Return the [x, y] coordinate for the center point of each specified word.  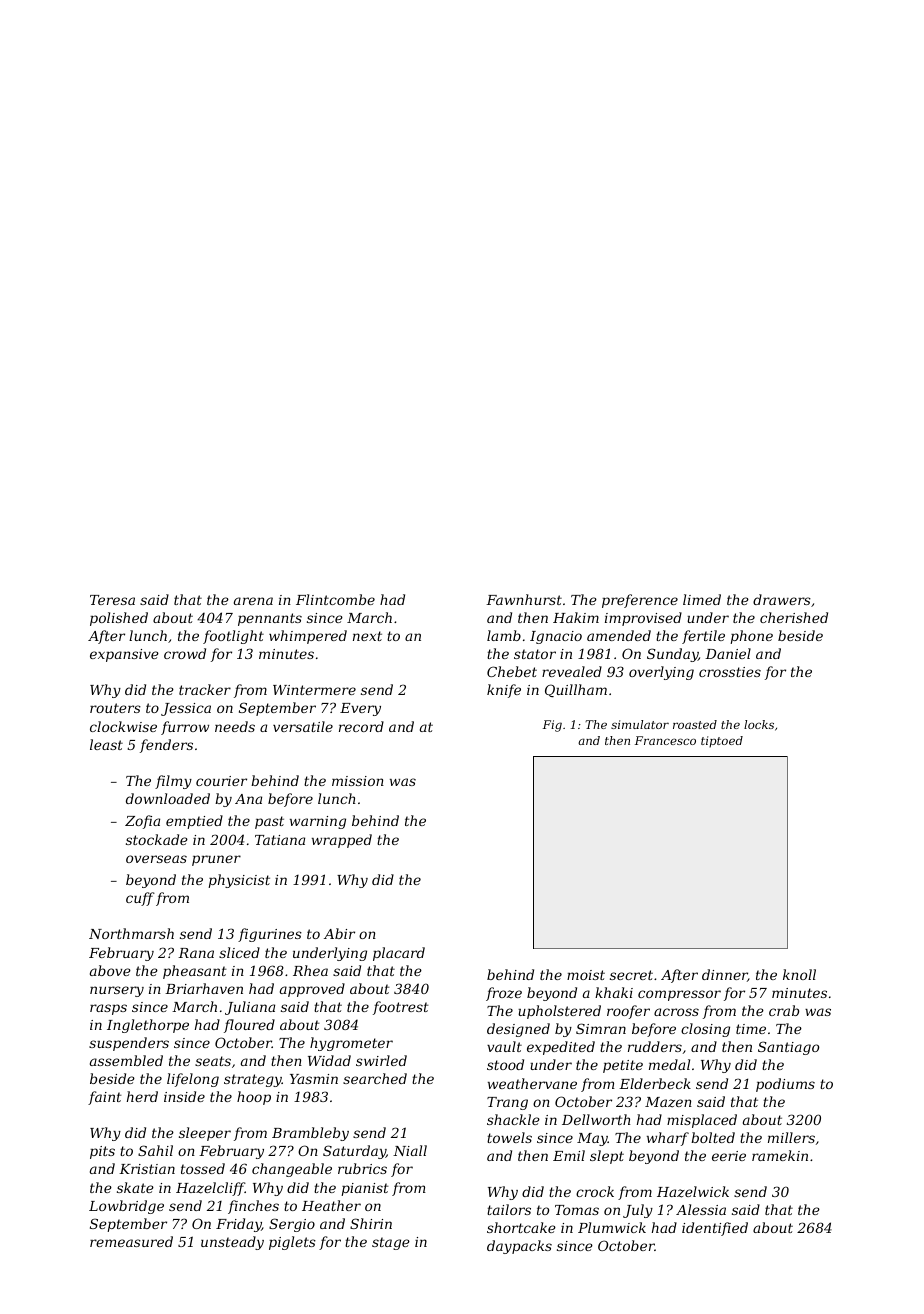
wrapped [342, 841]
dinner [725, 975]
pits [102, 1152]
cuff [140, 899]
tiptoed [722, 742]
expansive [124, 655]
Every [360, 709]
